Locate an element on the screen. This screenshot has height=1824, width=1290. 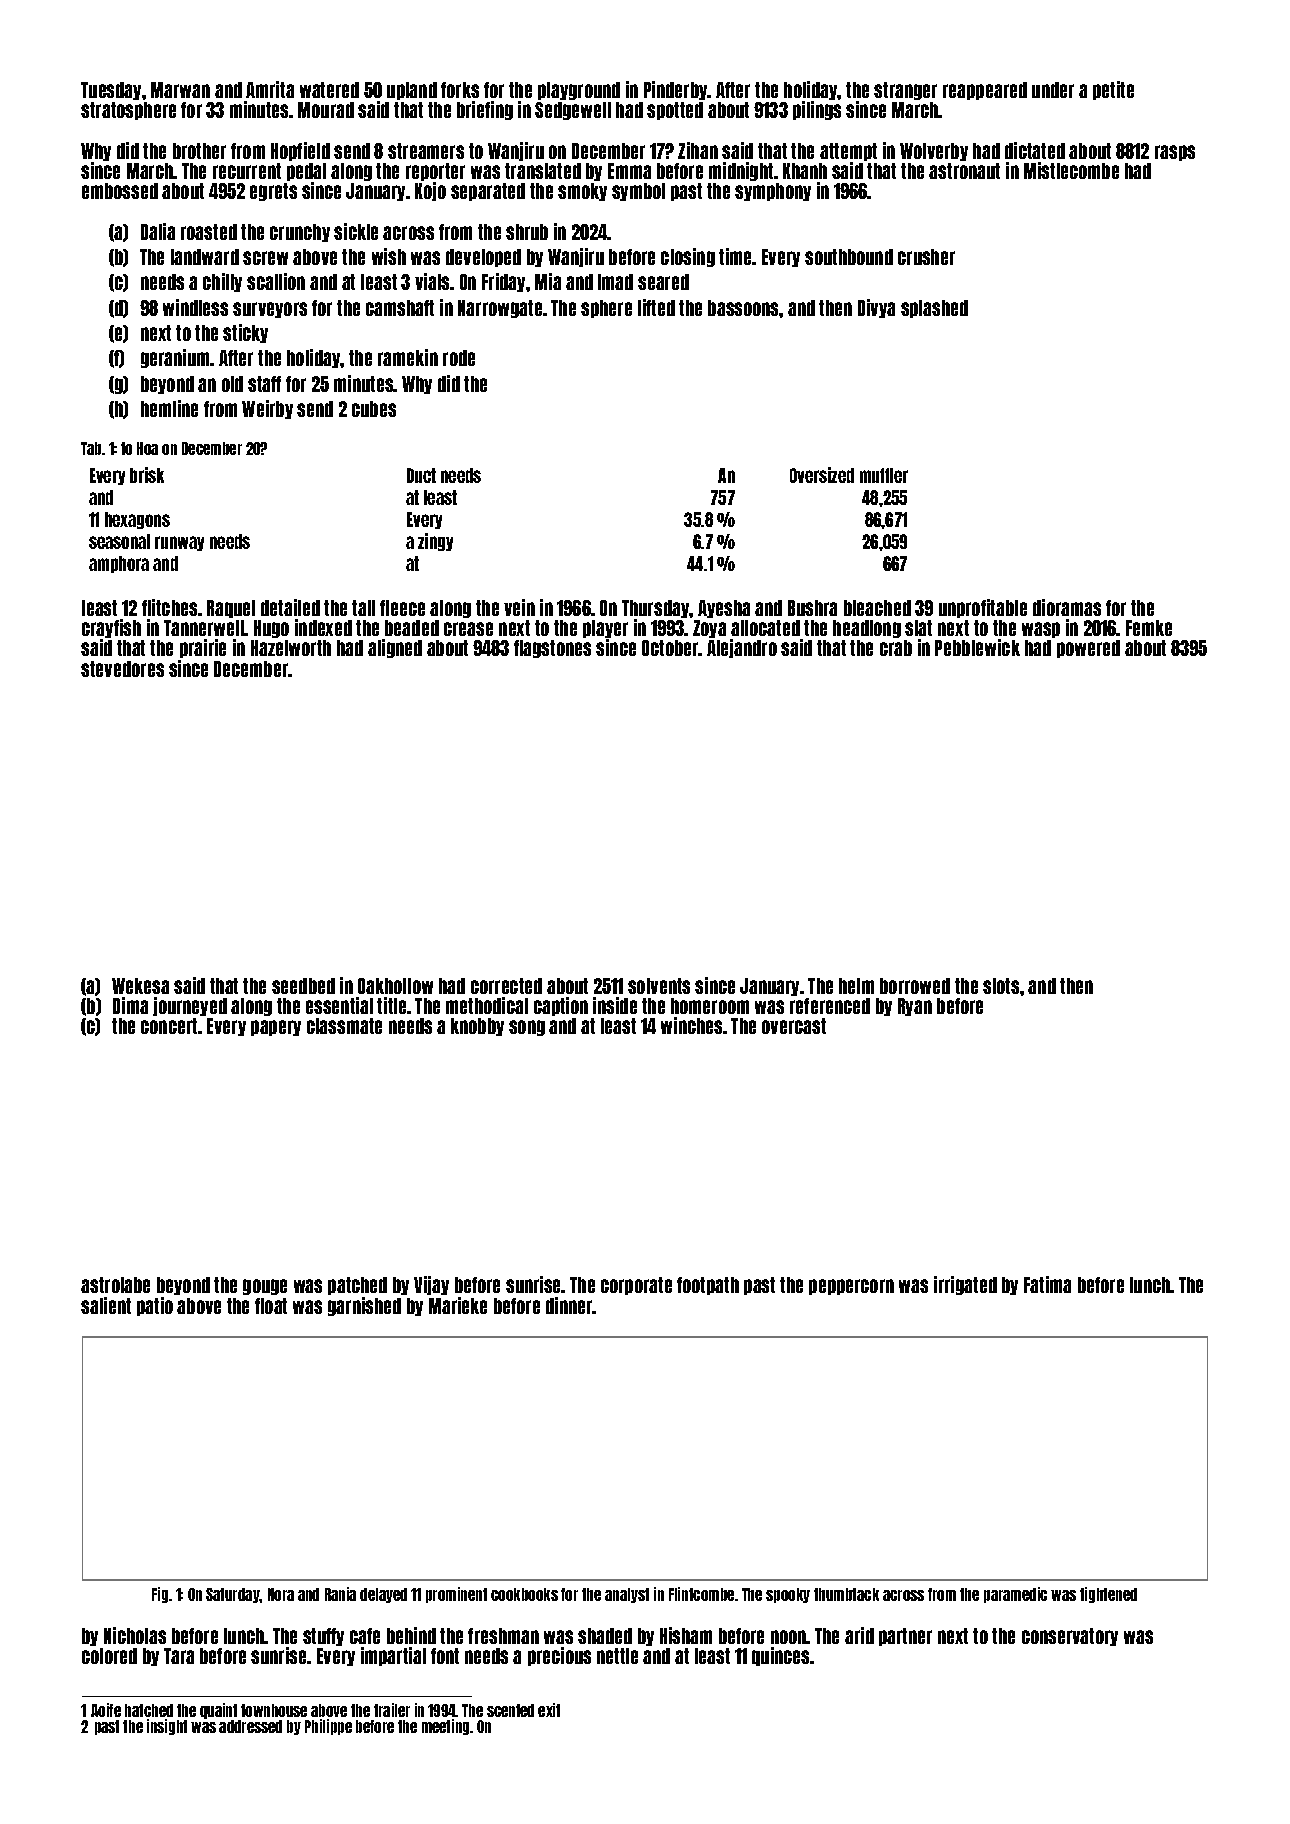
Fig is located at coordinates (160, 1595).
